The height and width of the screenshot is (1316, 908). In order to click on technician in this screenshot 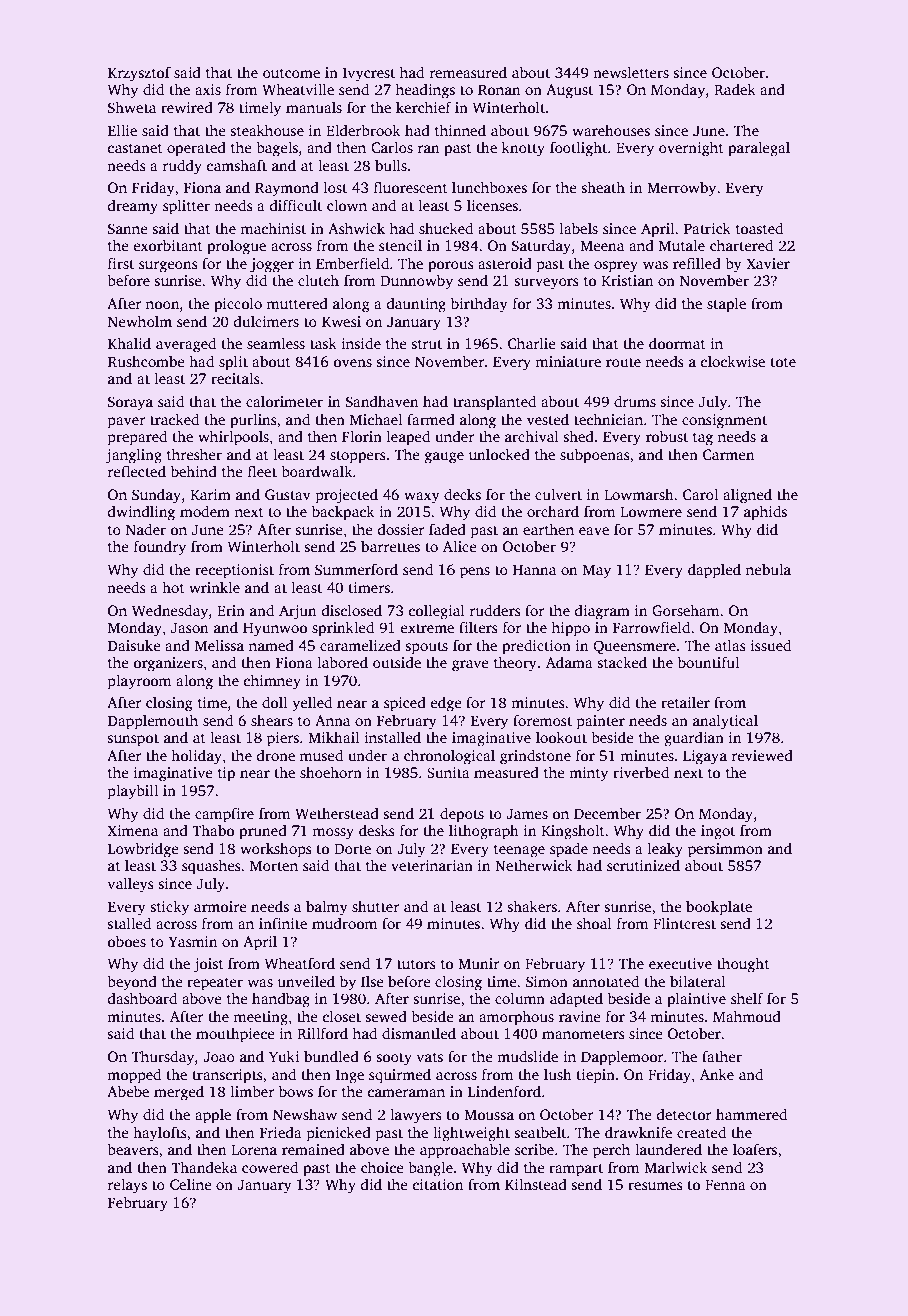, I will do `click(608, 419)`.
